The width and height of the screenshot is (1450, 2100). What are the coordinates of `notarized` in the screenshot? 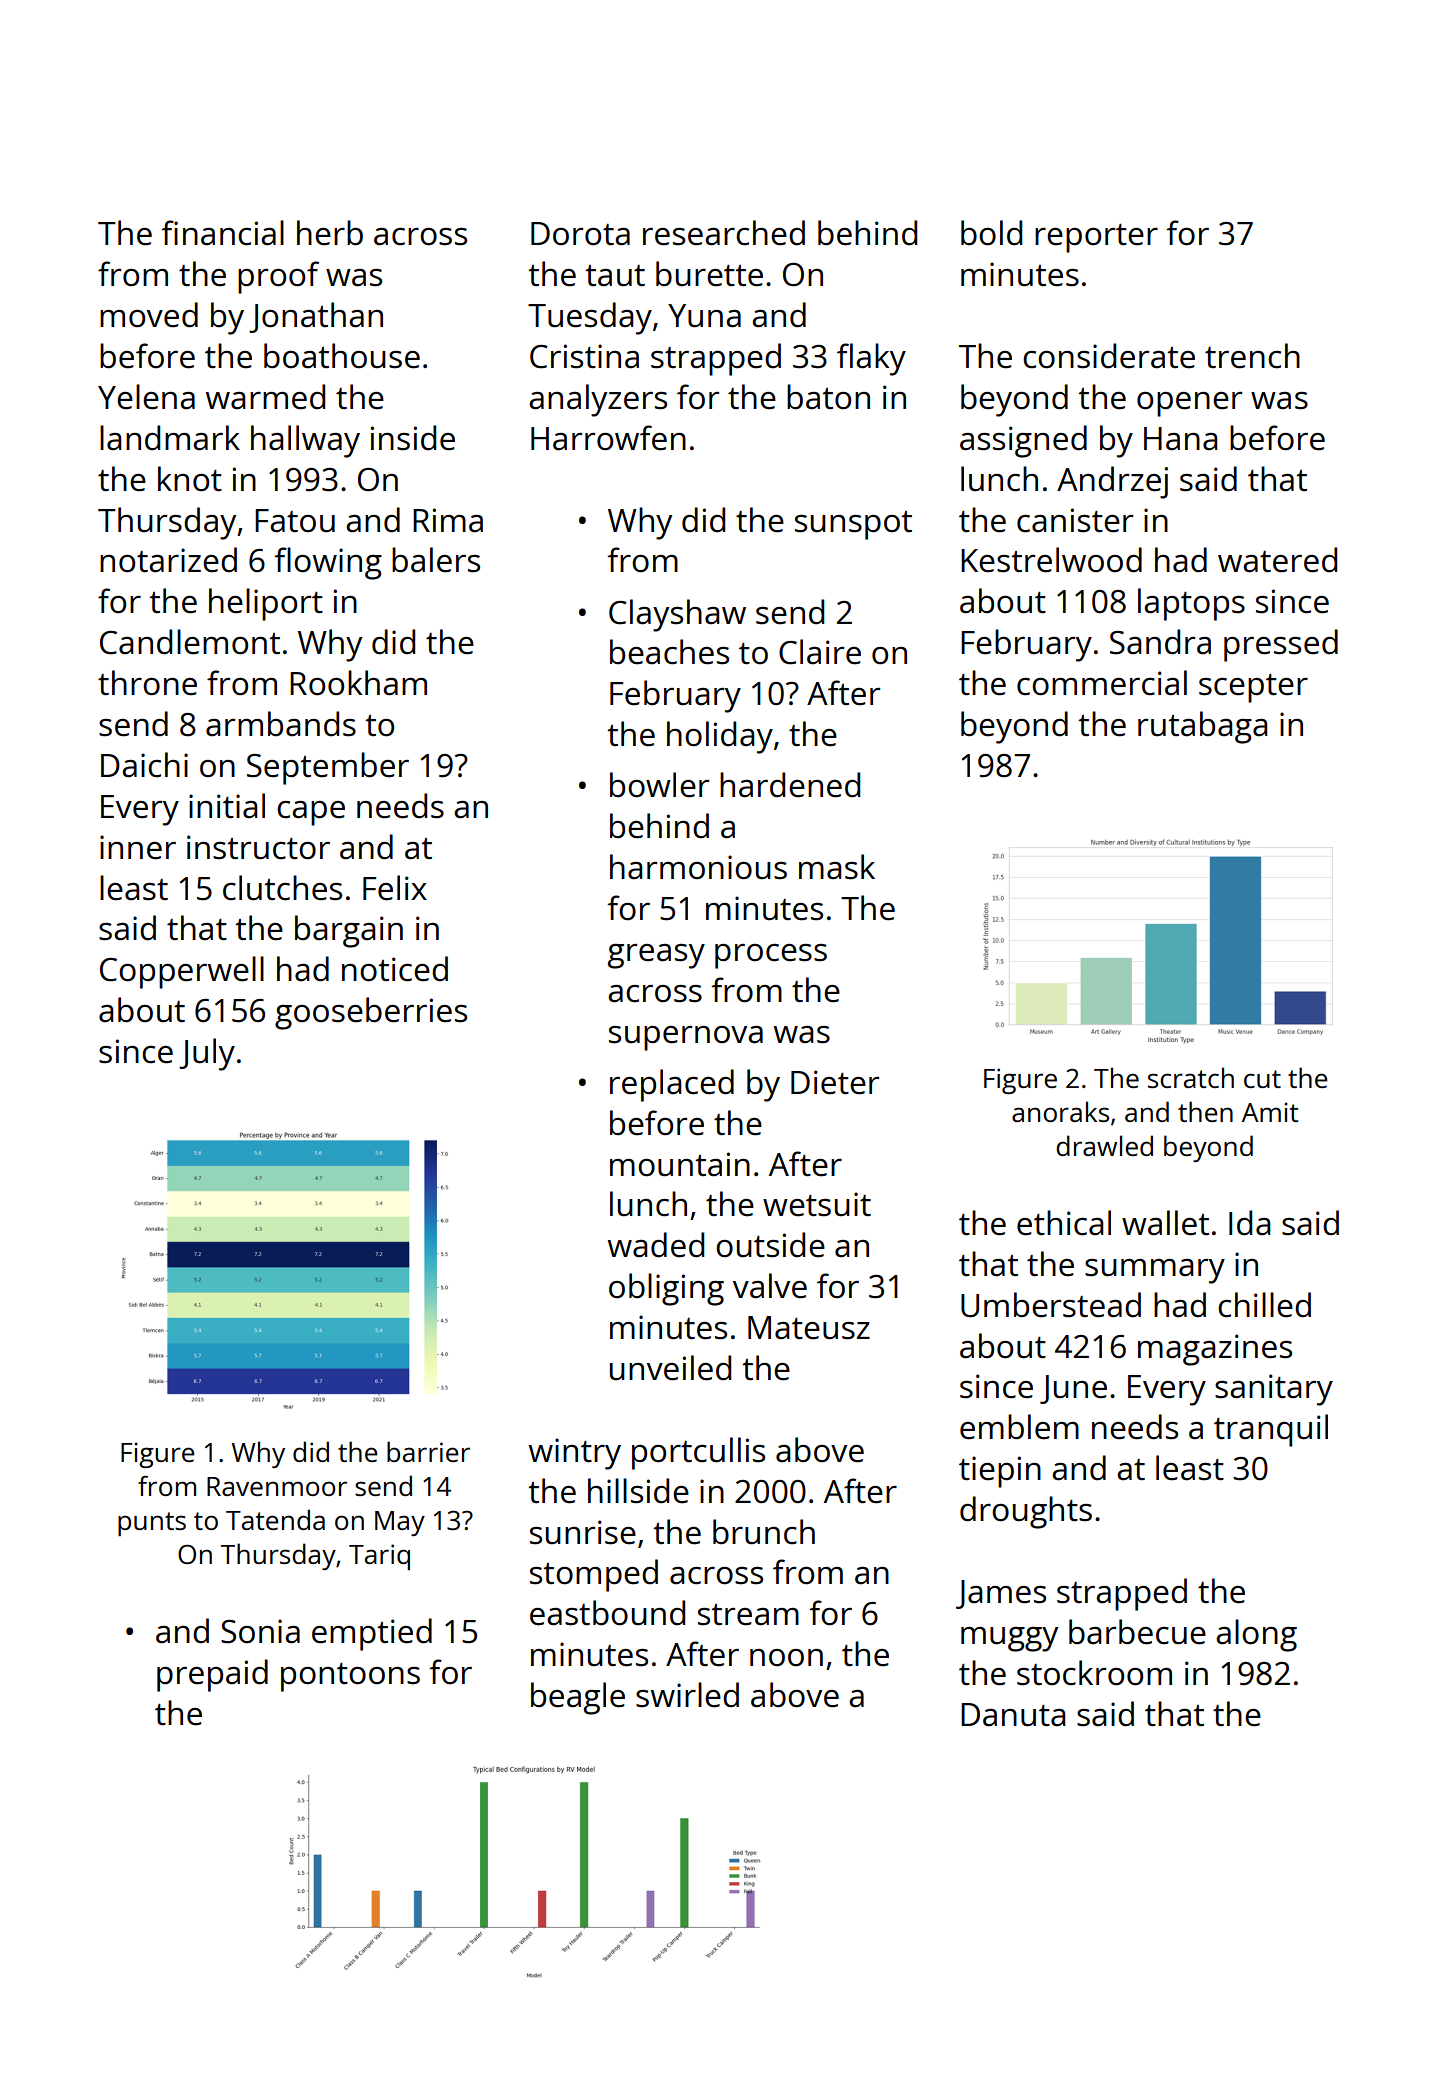 It's located at (168, 560).
